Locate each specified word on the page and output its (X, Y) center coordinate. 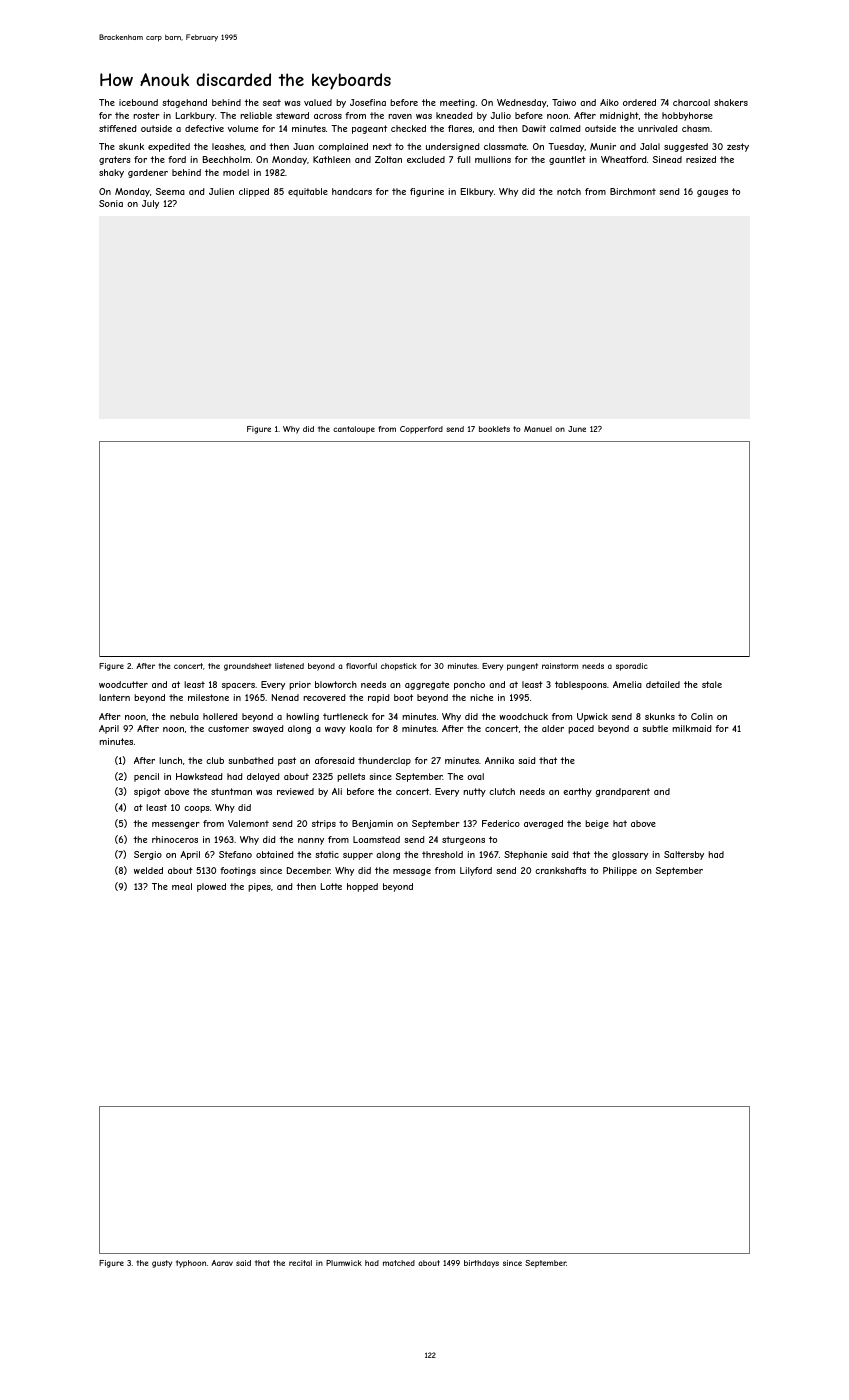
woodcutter (123, 684)
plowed (211, 887)
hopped (362, 887)
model (236, 172)
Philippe (620, 871)
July (150, 204)
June (577, 429)
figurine (427, 192)
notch (569, 191)
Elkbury (477, 192)
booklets (494, 429)
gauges (712, 193)
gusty (162, 1264)
